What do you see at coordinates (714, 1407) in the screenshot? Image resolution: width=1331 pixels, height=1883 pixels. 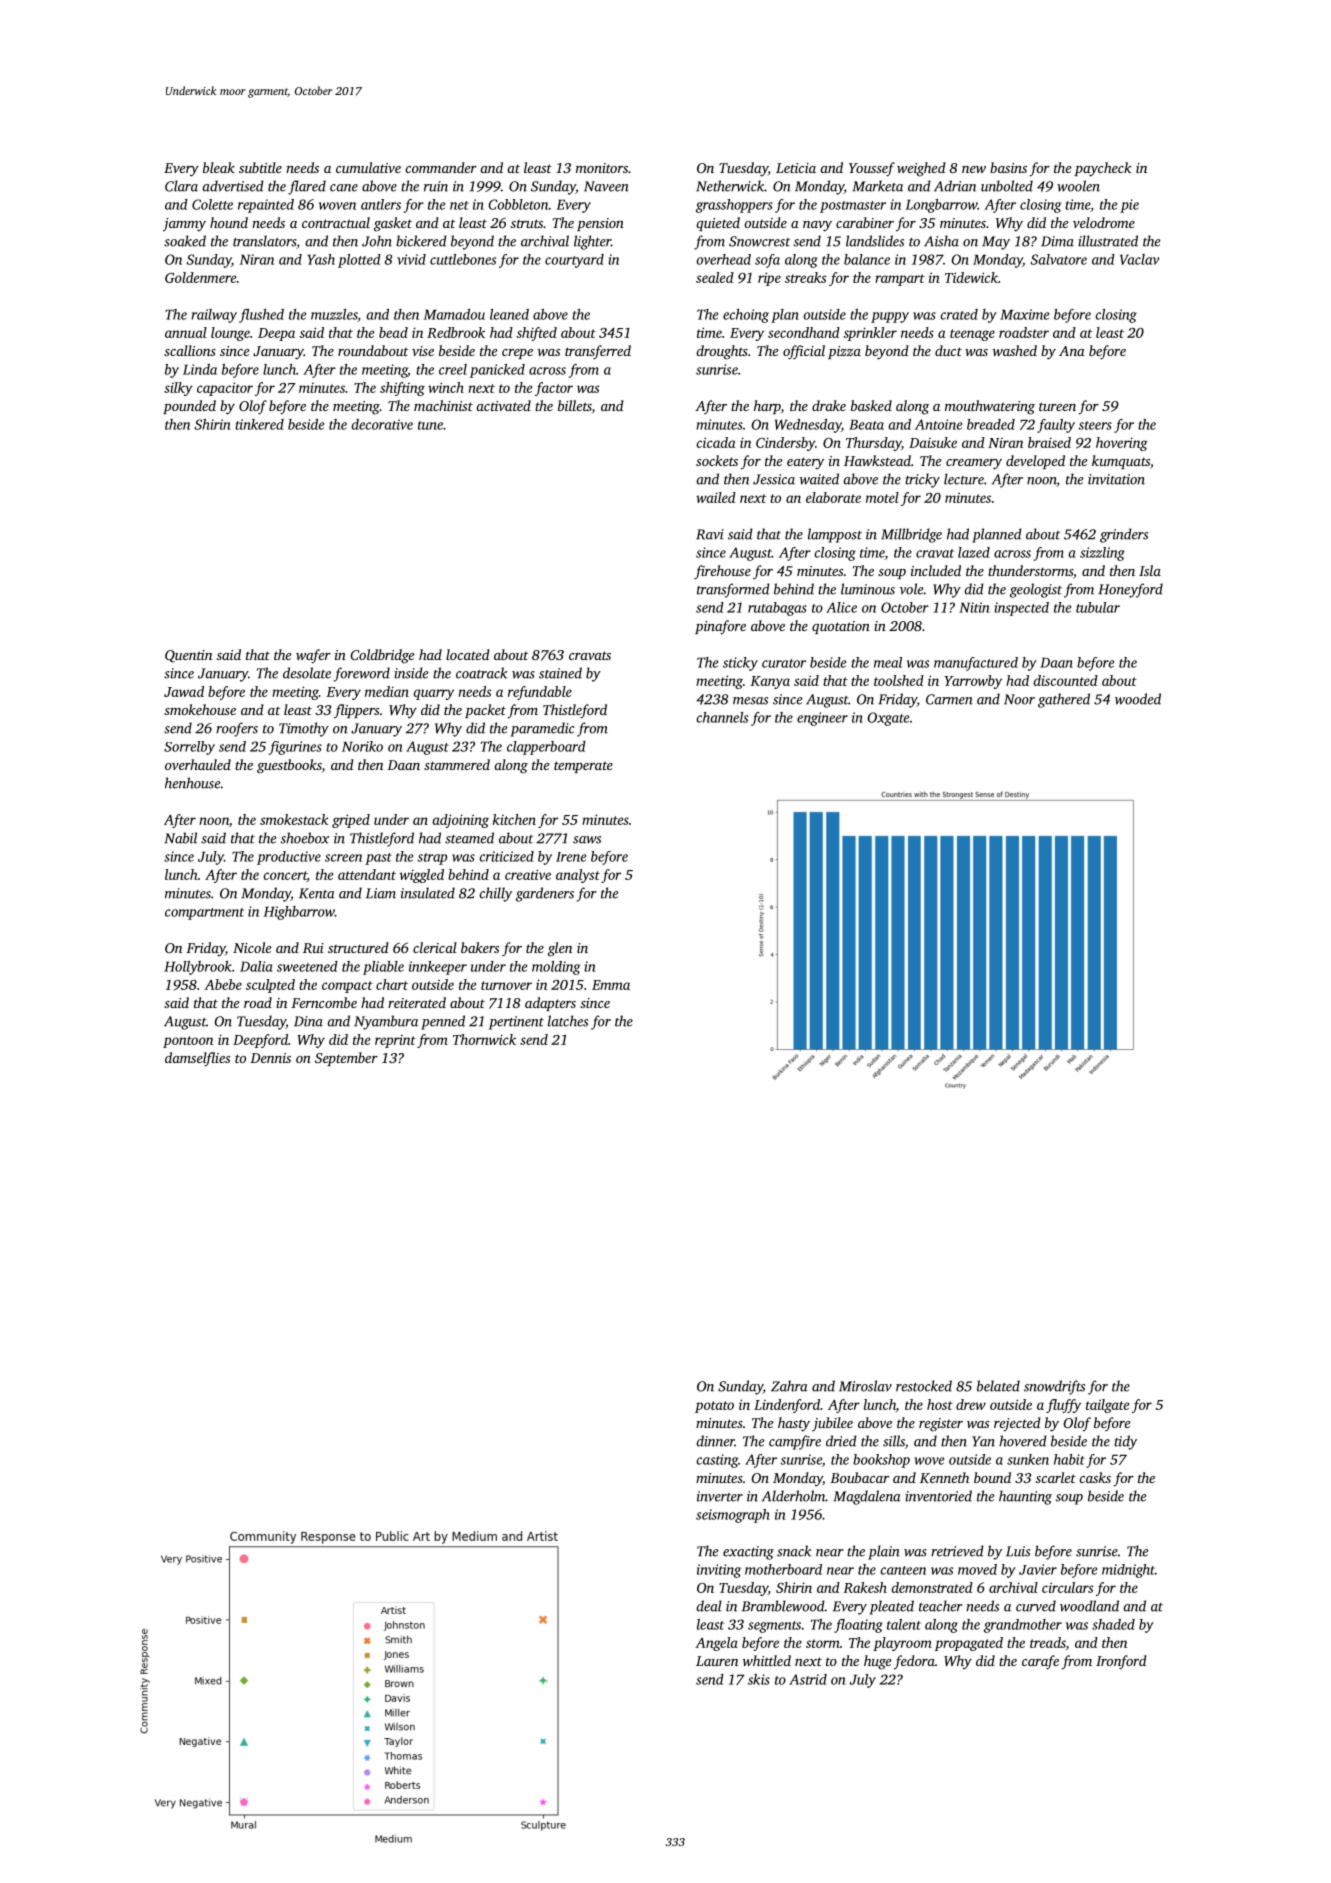 I see `potato` at bounding box center [714, 1407].
